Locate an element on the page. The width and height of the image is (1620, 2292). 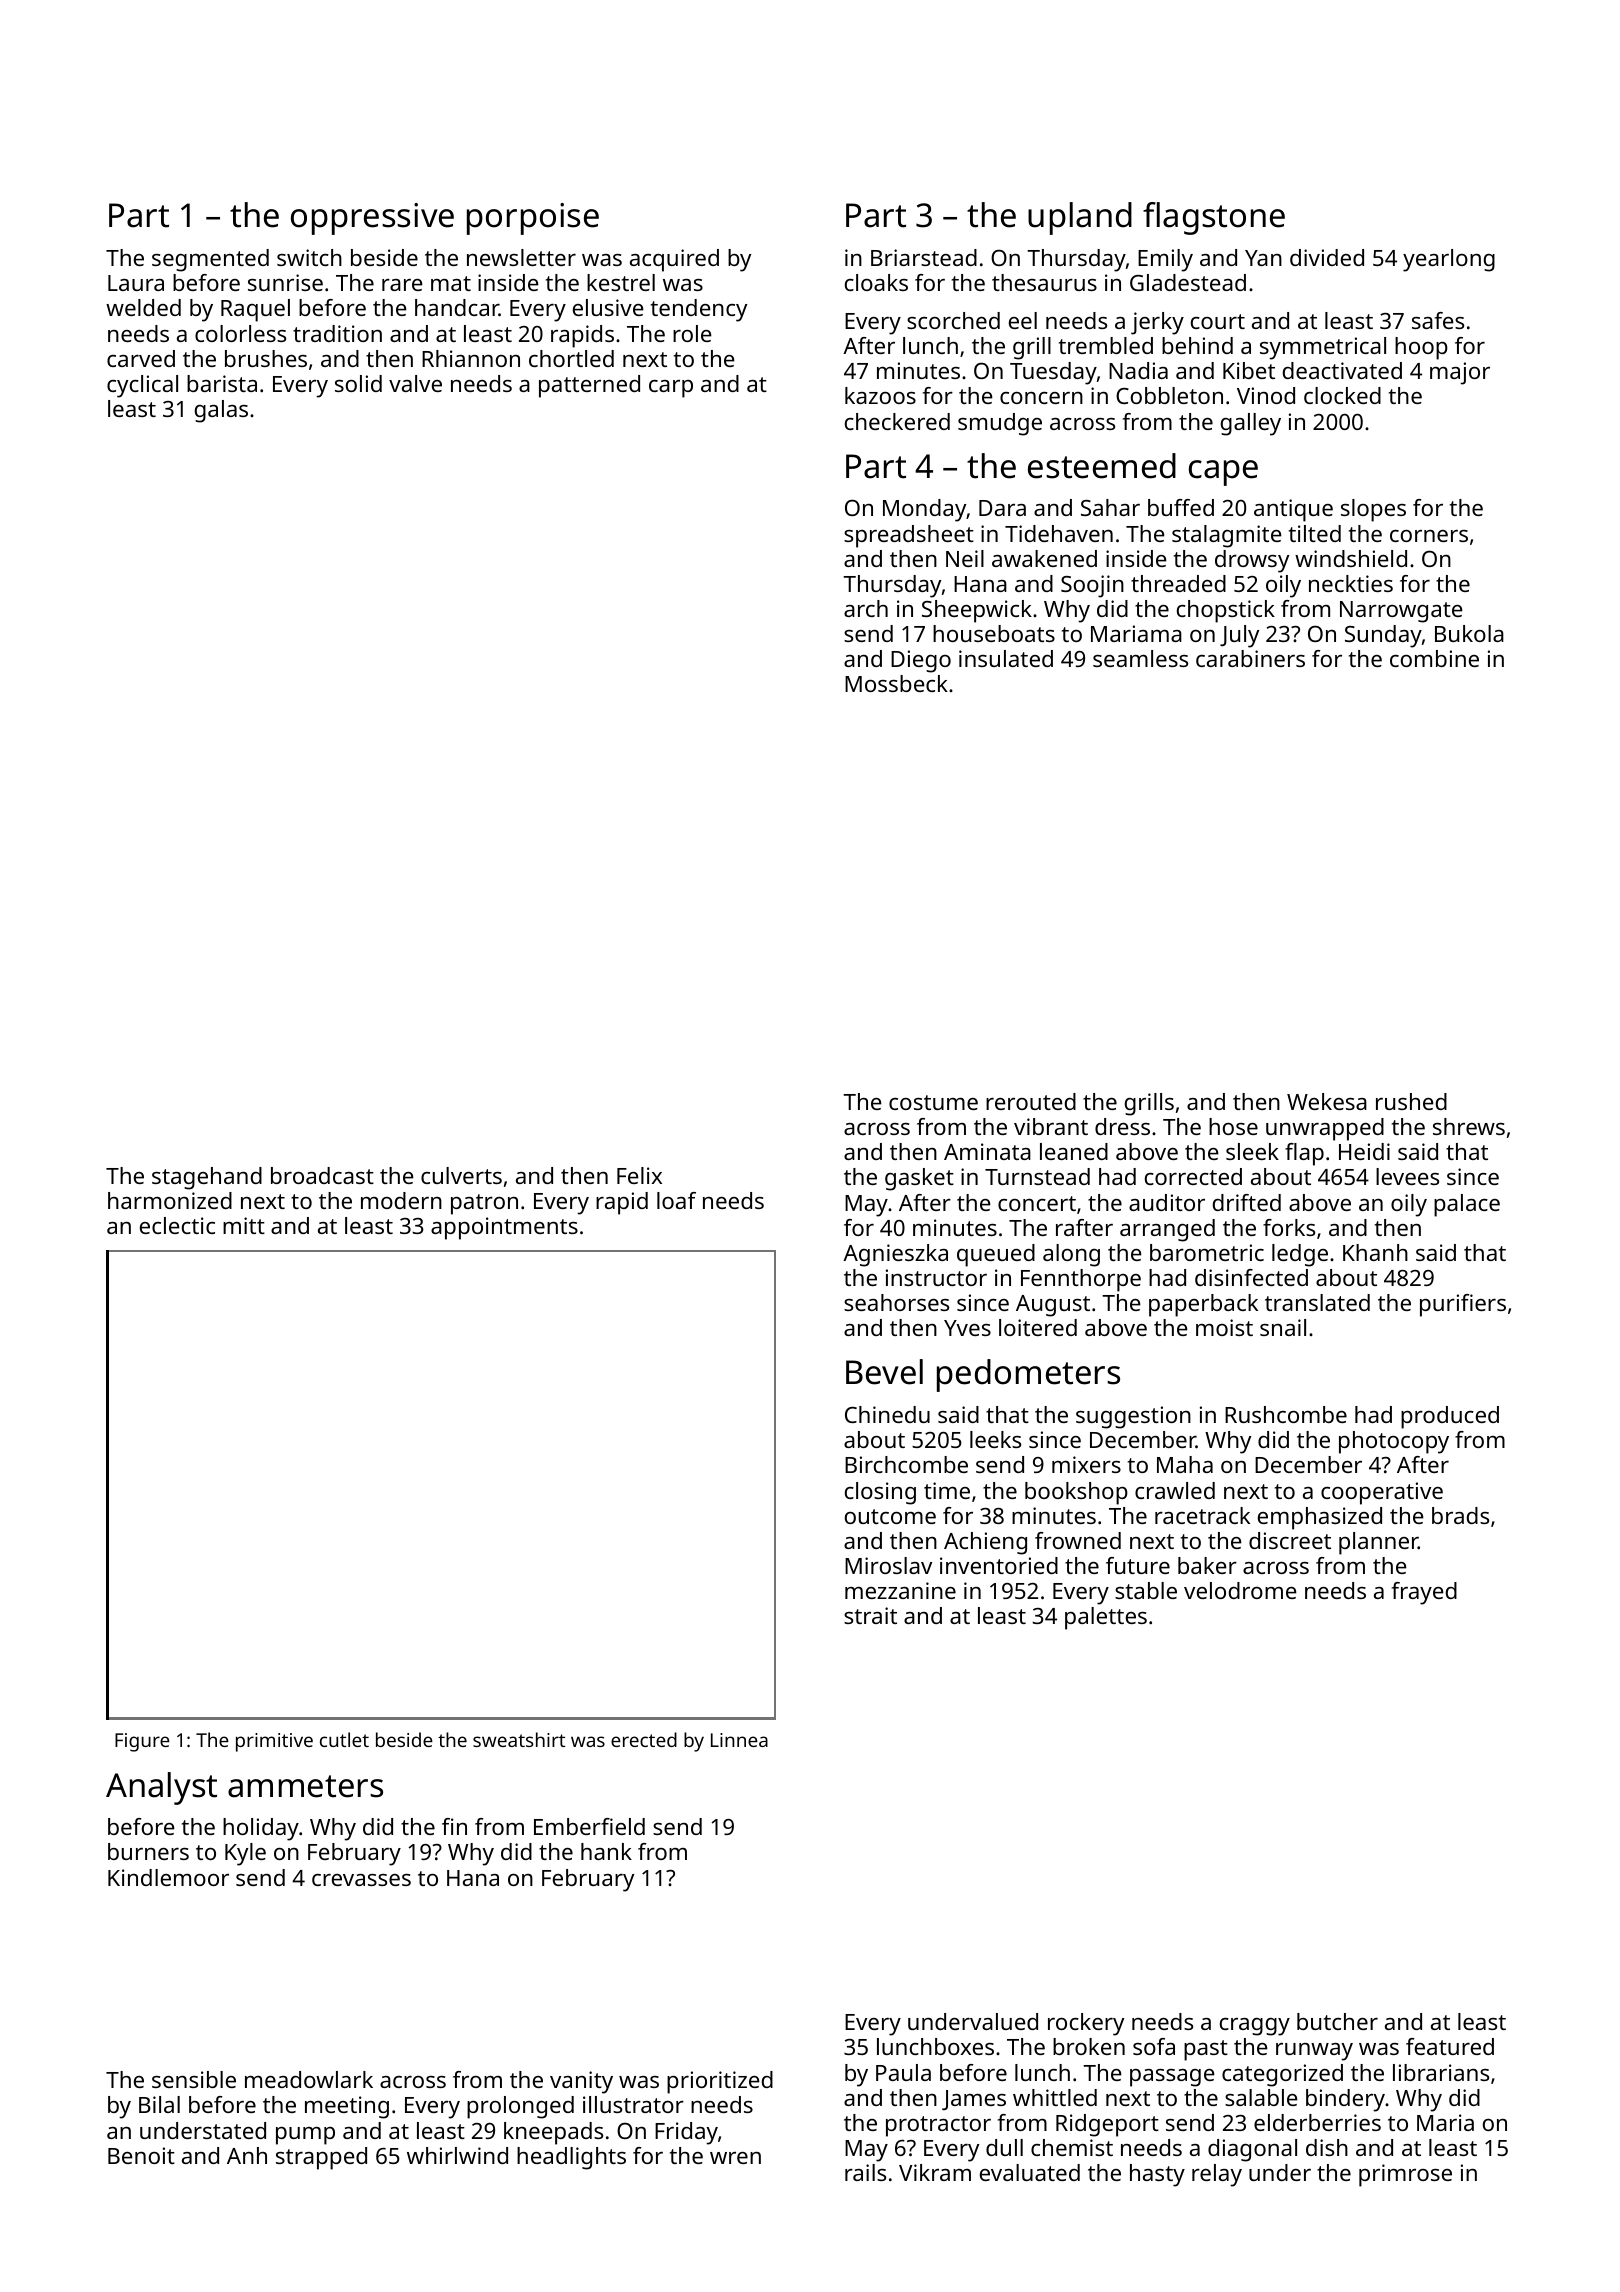
upland is located at coordinates (1080, 218).
